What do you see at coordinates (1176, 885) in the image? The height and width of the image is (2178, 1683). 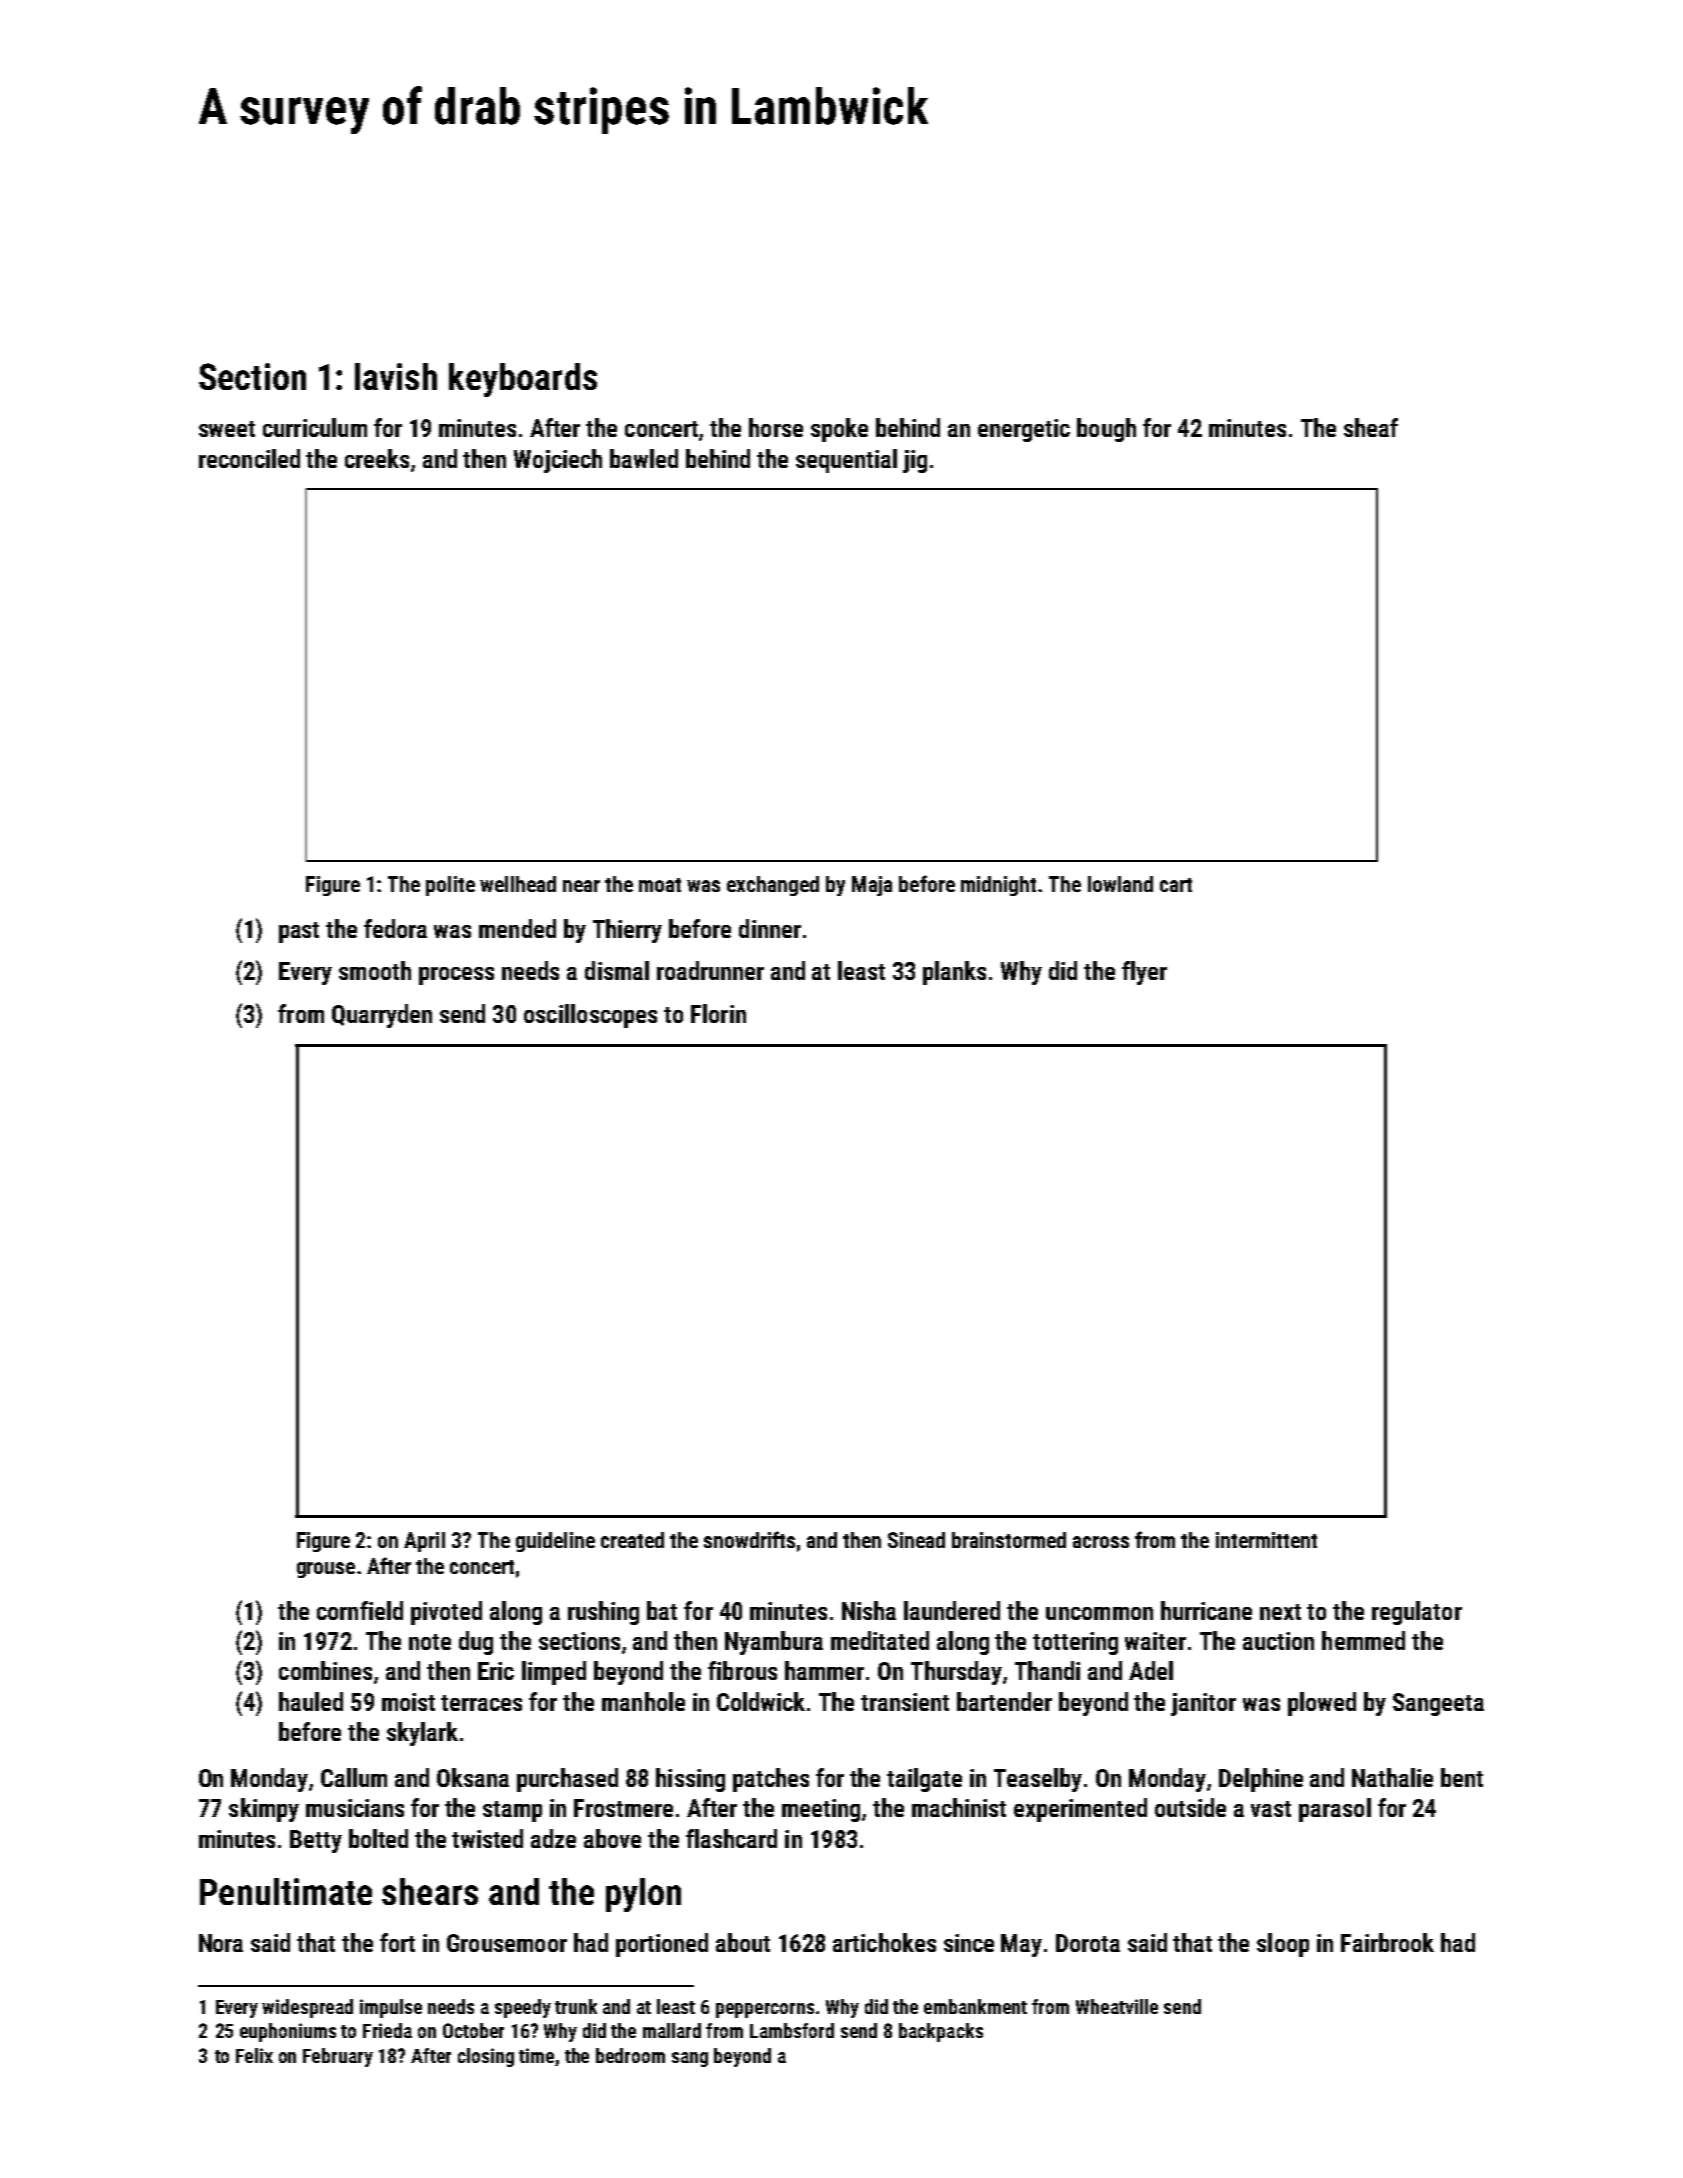 I see `cart` at bounding box center [1176, 885].
